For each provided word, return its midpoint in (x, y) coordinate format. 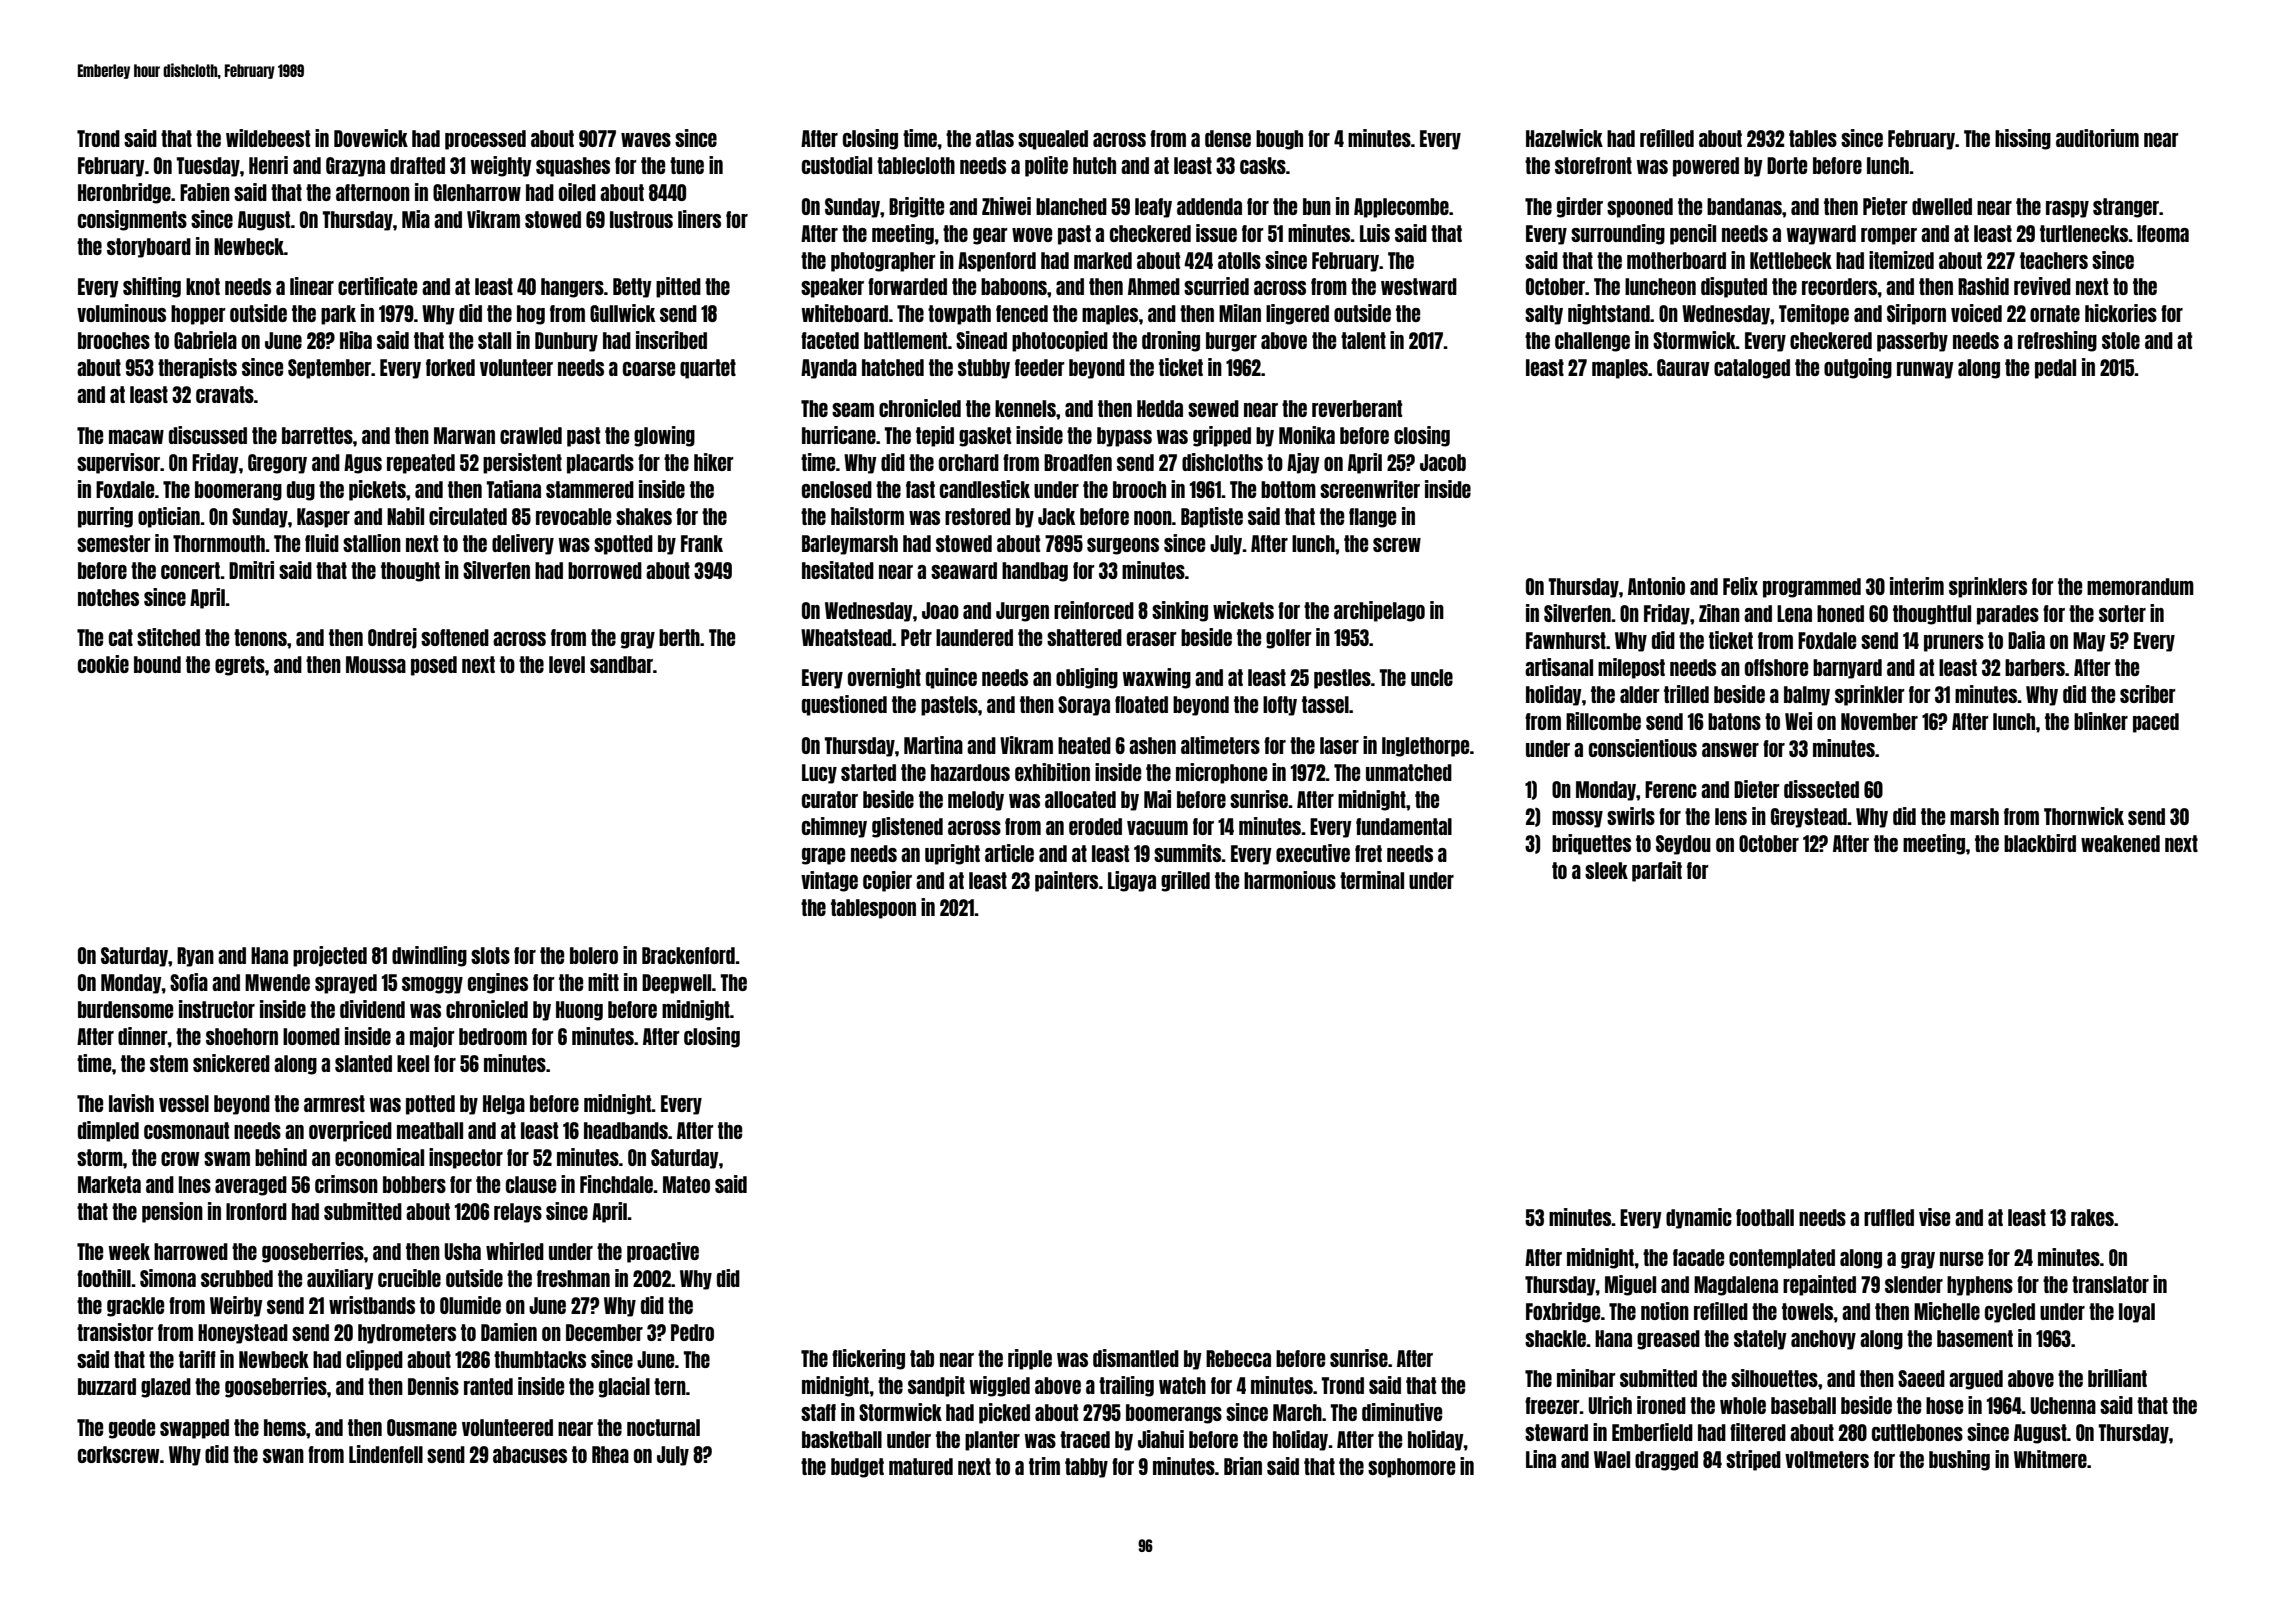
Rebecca (1238, 1358)
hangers (572, 288)
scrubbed (237, 1278)
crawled (531, 435)
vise (1934, 1217)
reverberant (1357, 408)
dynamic (1699, 1218)
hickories (2121, 313)
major (432, 1037)
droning (1171, 341)
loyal (2137, 1313)
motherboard (1676, 260)
